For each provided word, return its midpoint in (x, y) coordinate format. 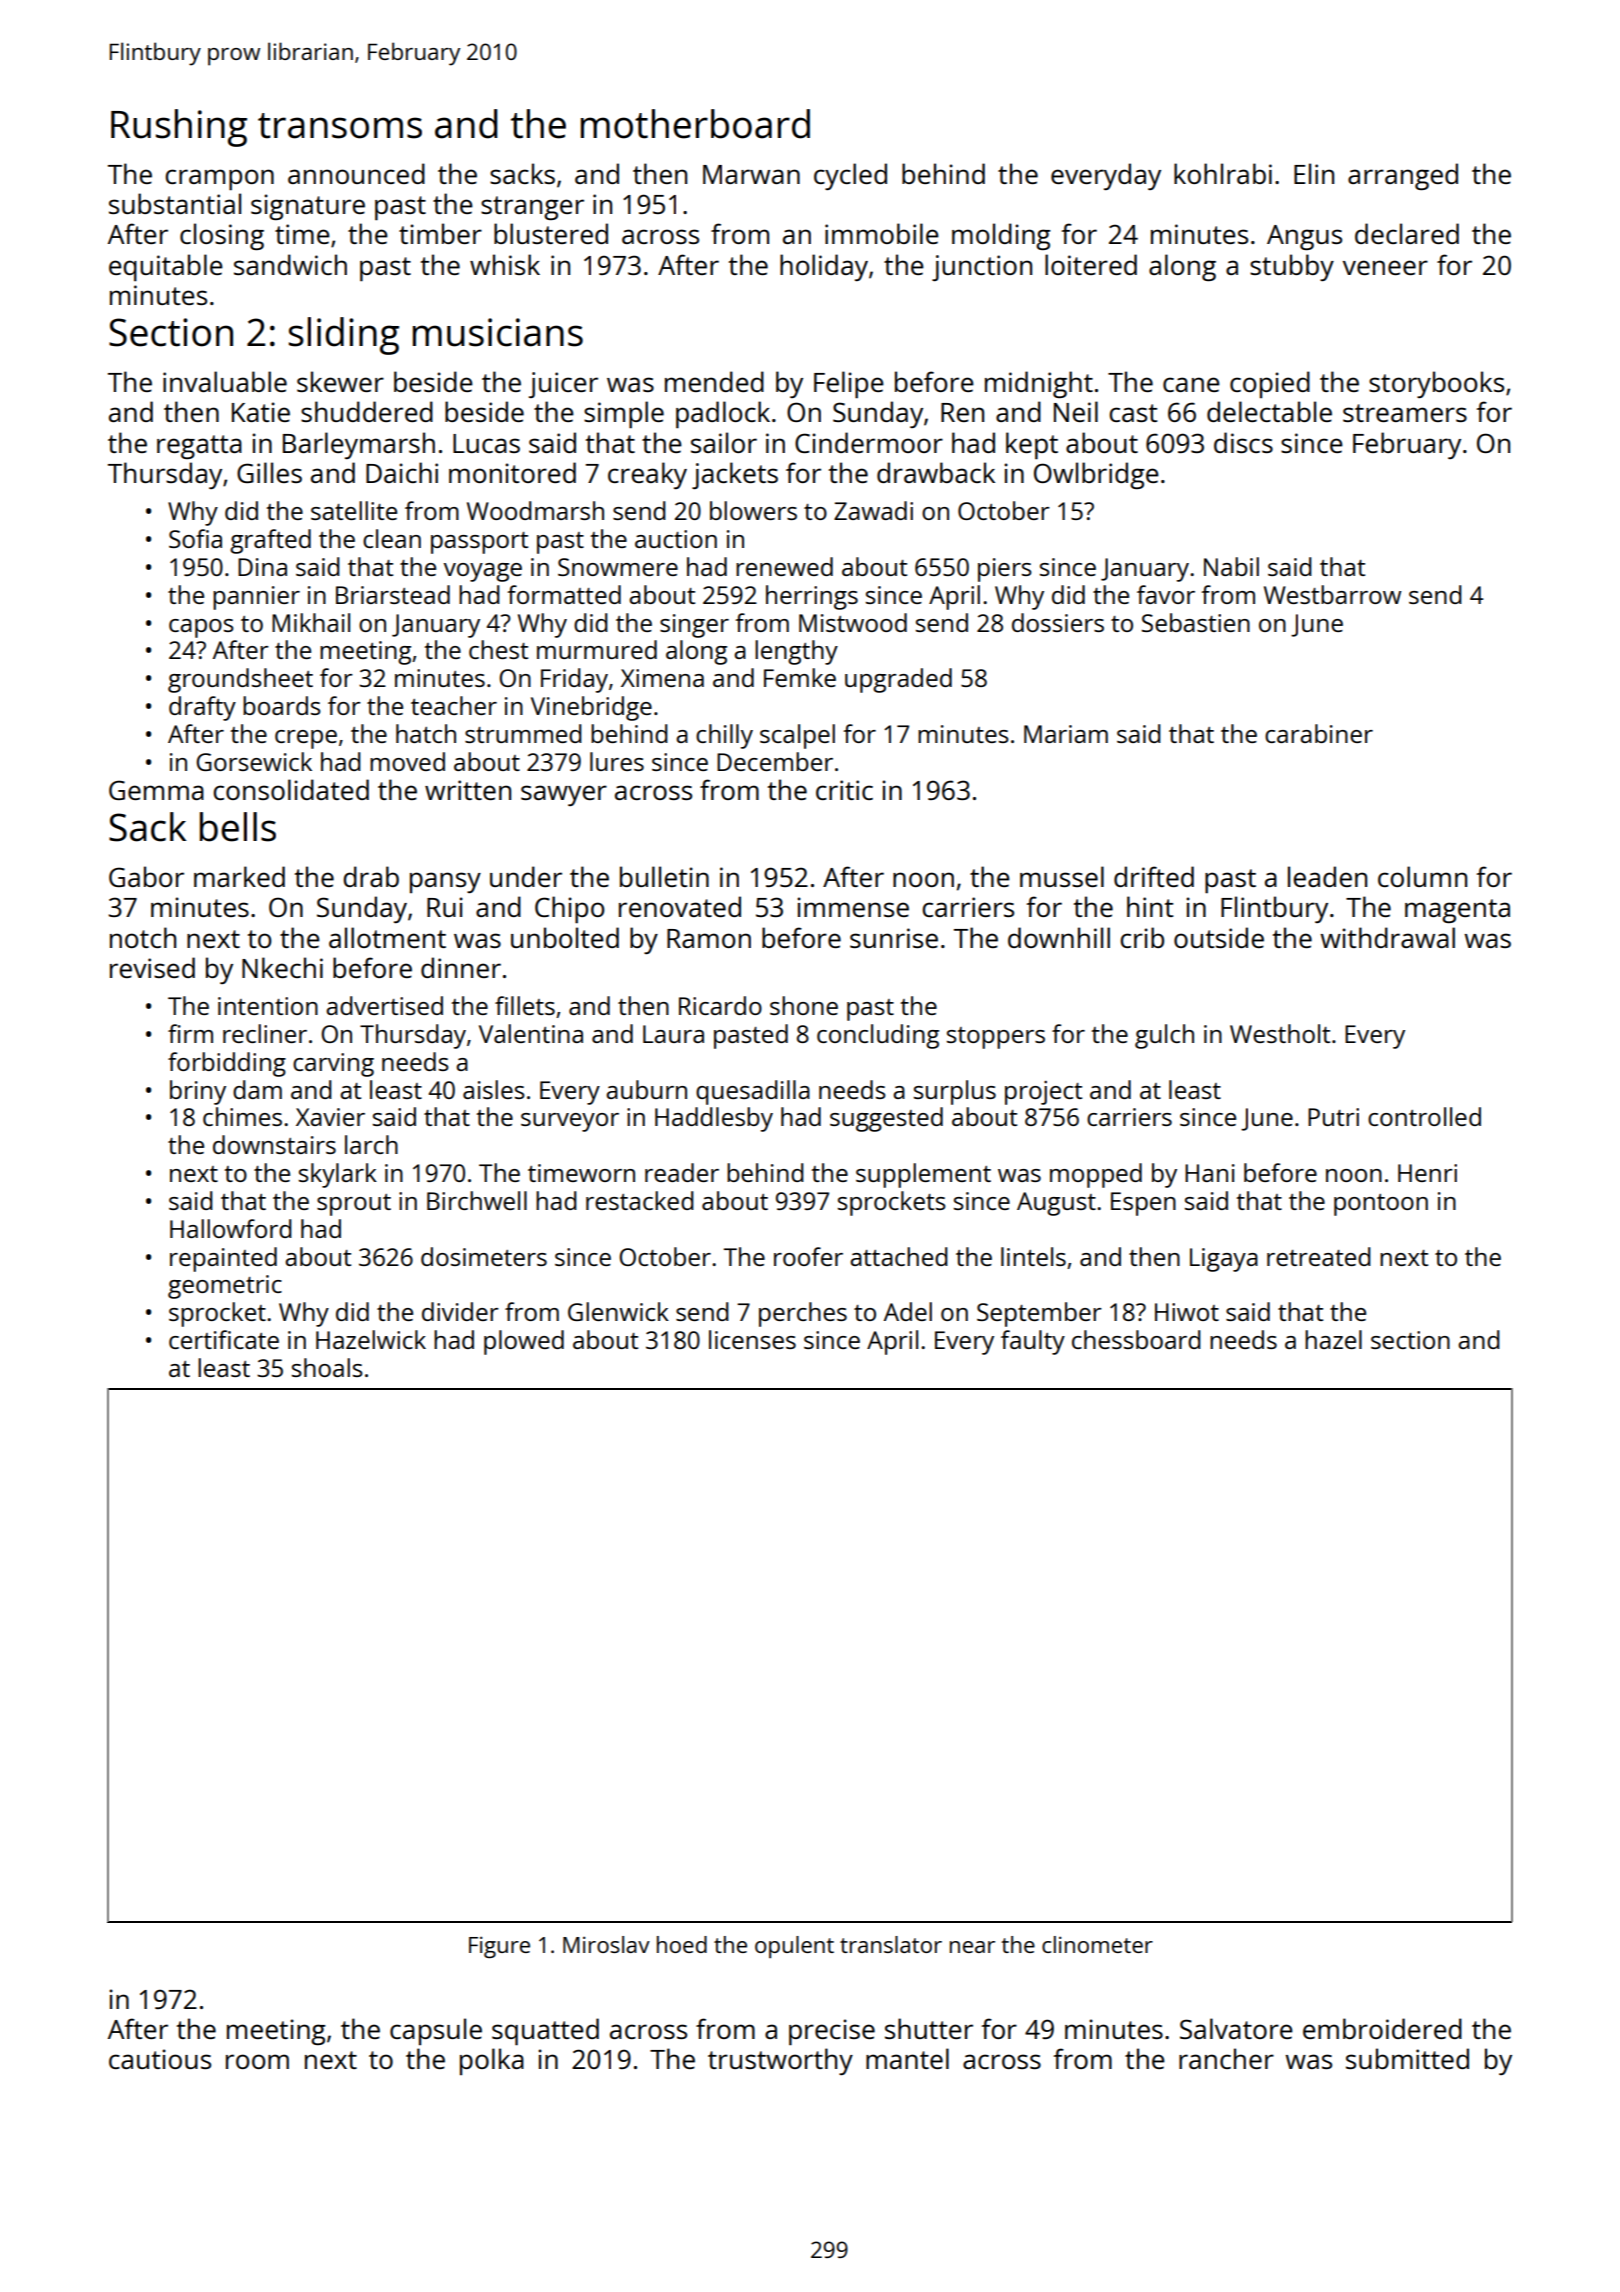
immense (853, 907)
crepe (306, 739)
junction (982, 268)
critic (844, 790)
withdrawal (1387, 937)
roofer (808, 1256)
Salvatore (1236, 2028)
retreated (1319, 1256)
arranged (1403, 176)
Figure (499, 1947)
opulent (794, 1947)
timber (440, 233)
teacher (454, 705)
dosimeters (484, 1256)
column (1422, 876)
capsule (436, 2031)
